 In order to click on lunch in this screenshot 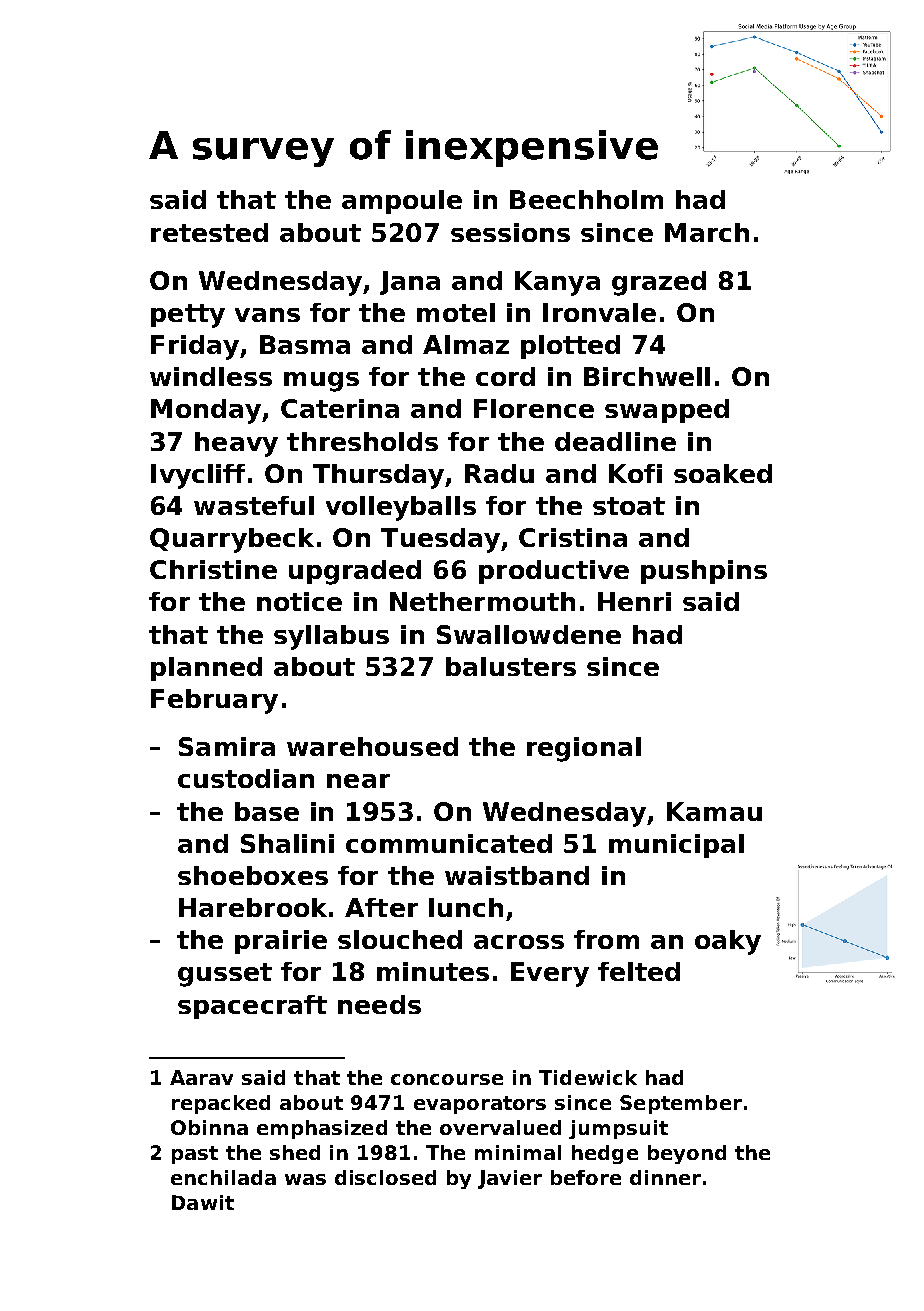, I will do `click(466, 907)`.
